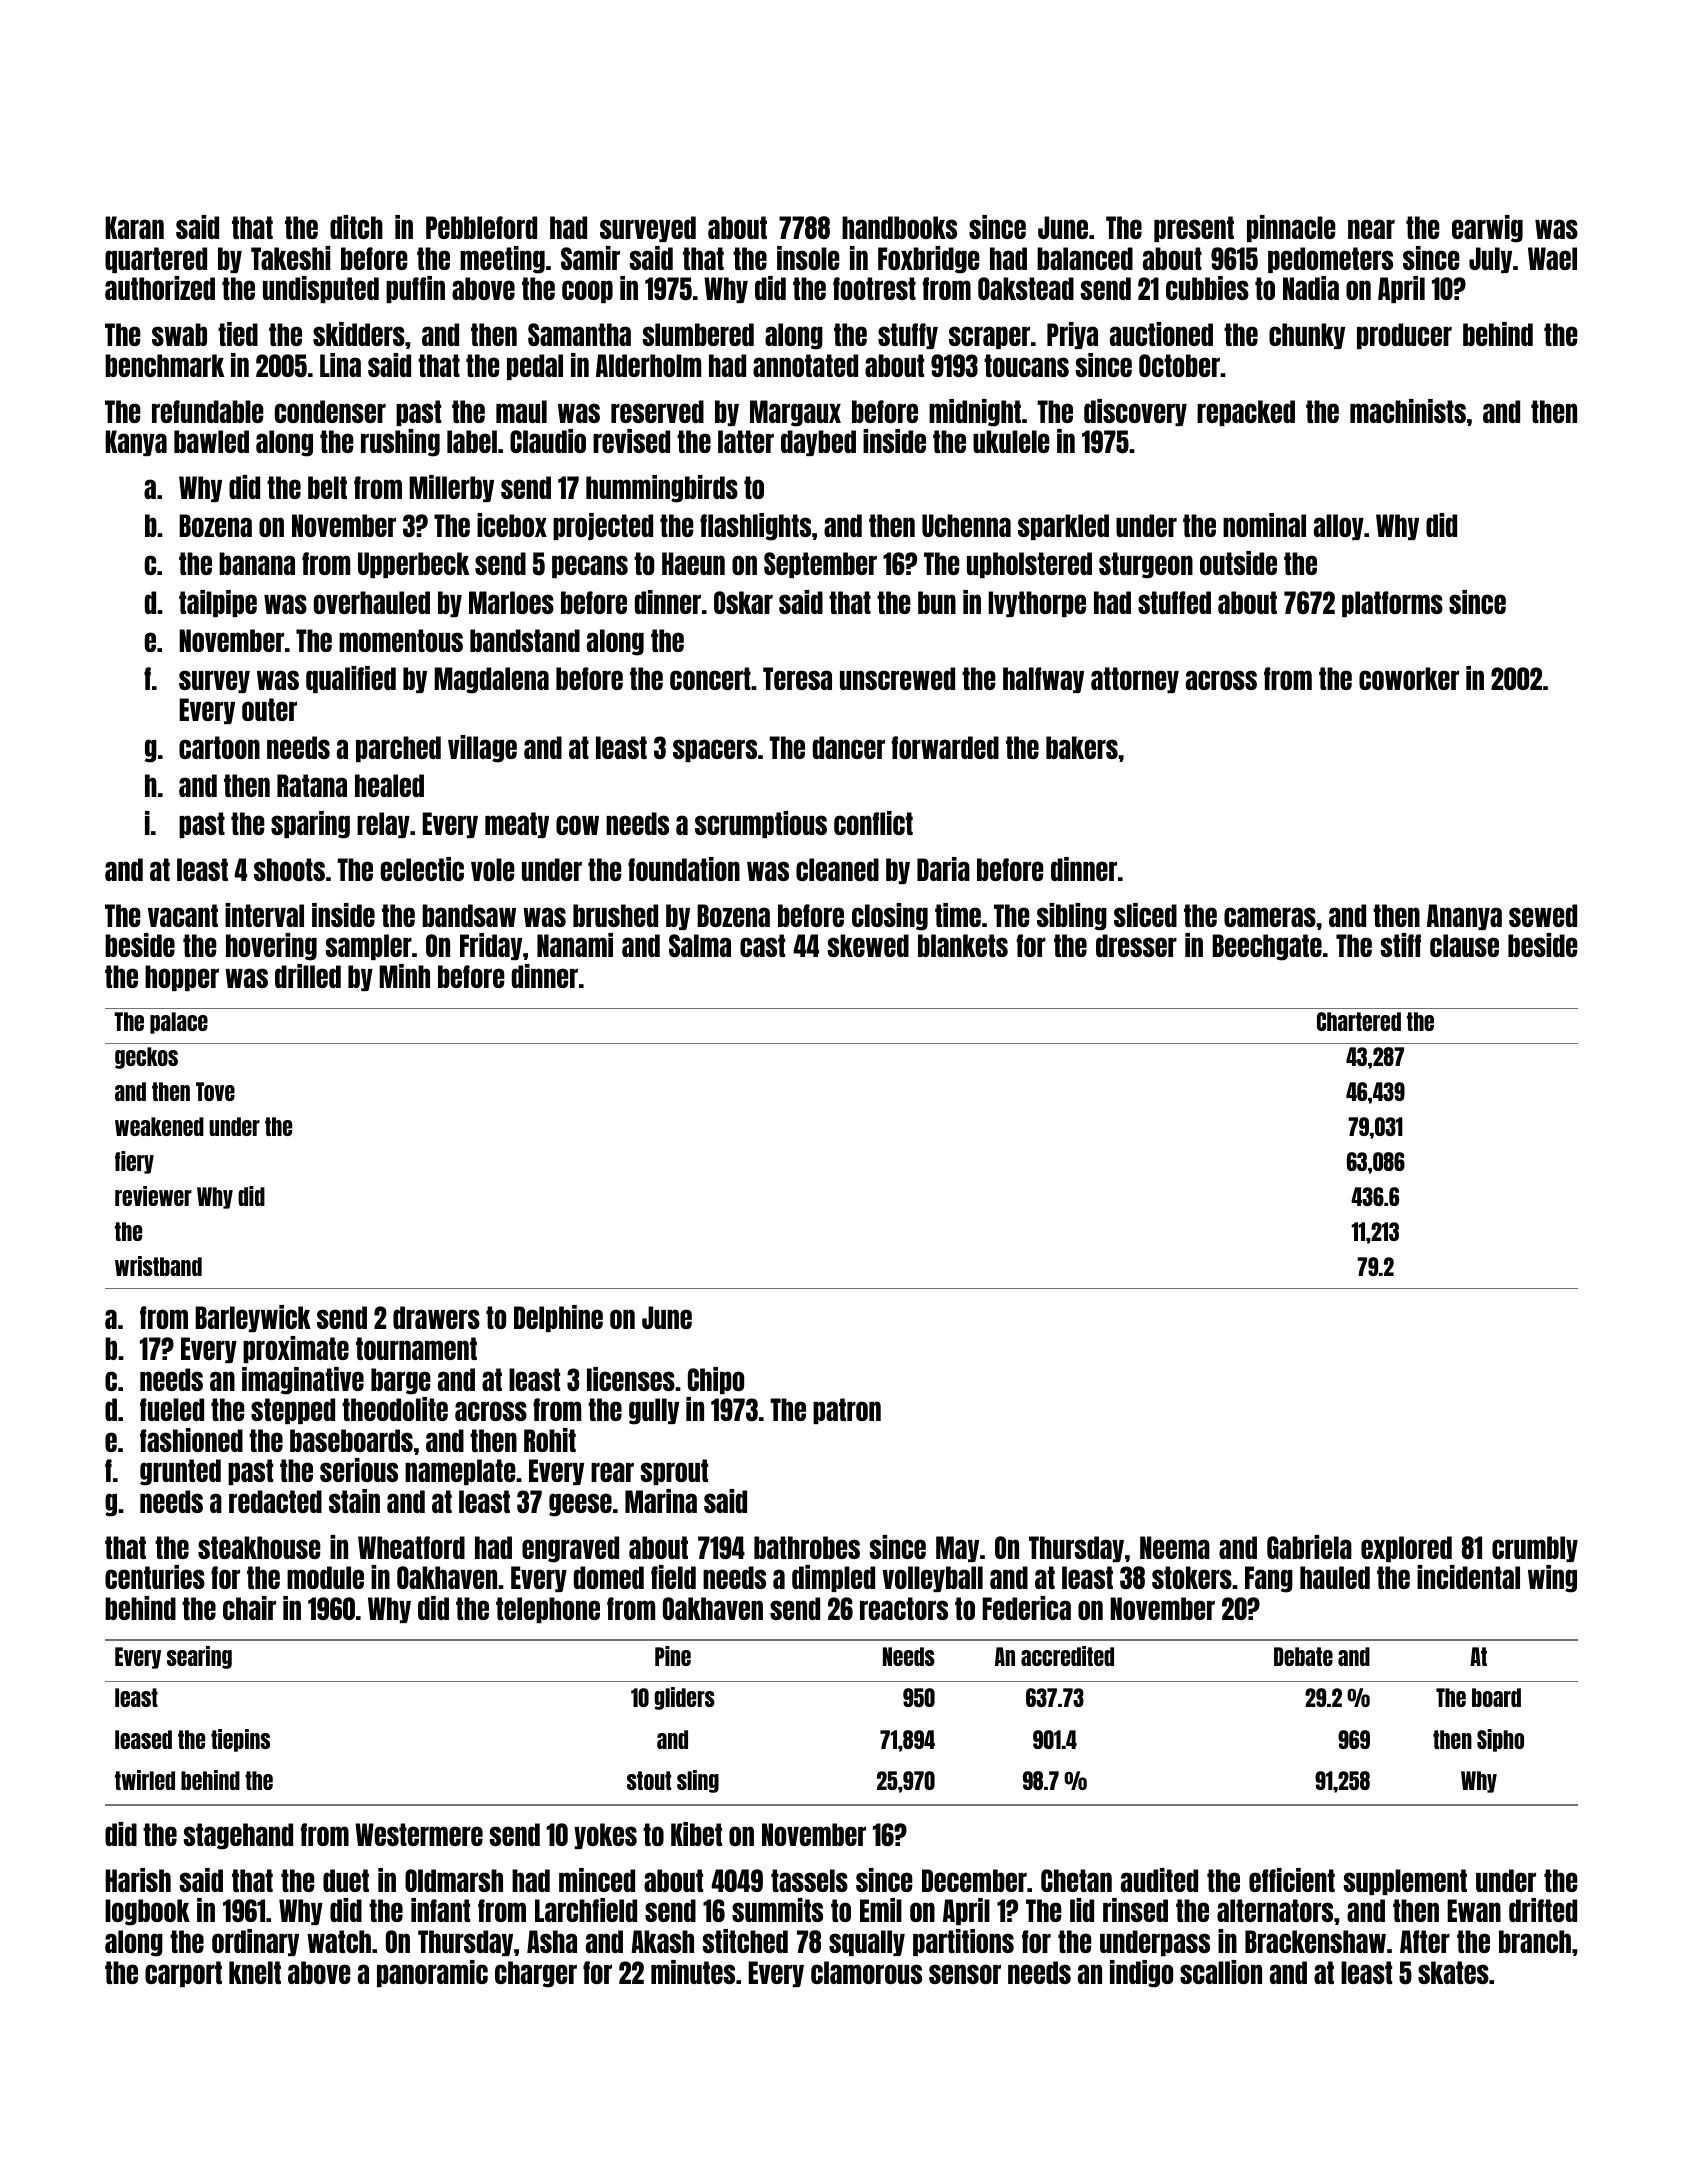 This image has height=2178, width=1683. What do you see at coordinates (1408, 411) in the image?
I see `machinists` at bounding box center [1408, 411].
